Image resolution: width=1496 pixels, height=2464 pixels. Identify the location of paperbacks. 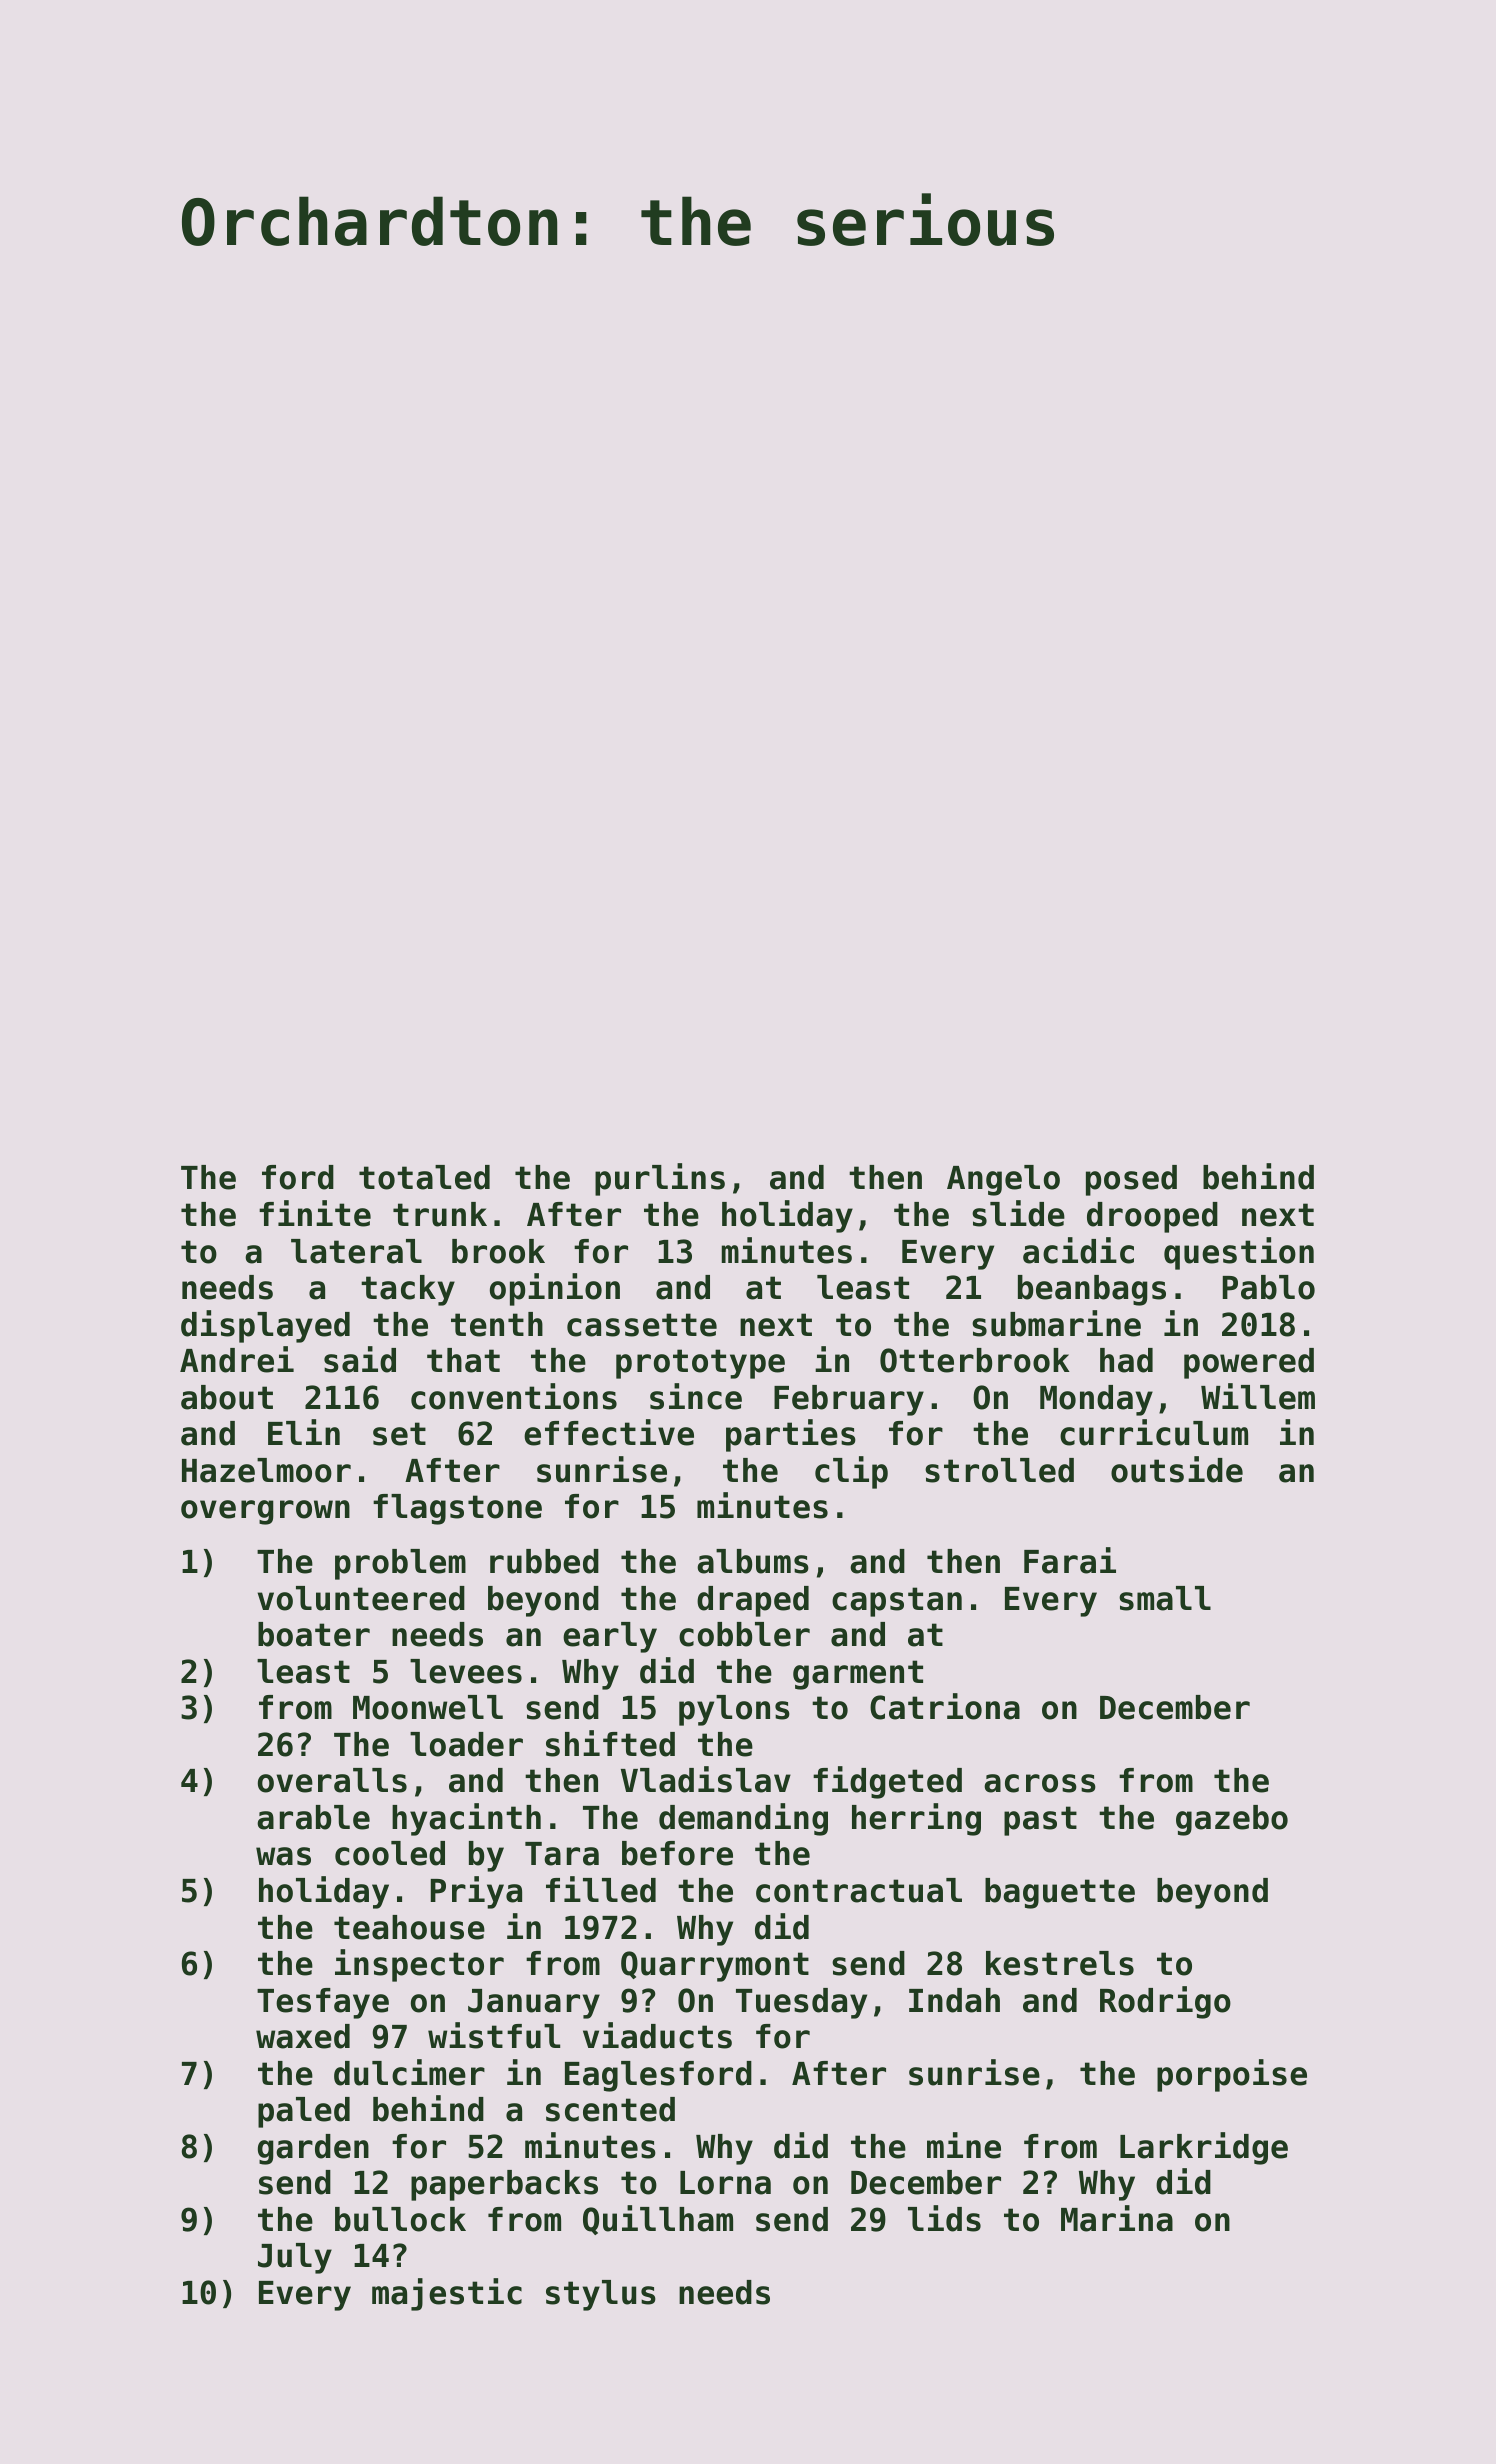
(504, 2185).
